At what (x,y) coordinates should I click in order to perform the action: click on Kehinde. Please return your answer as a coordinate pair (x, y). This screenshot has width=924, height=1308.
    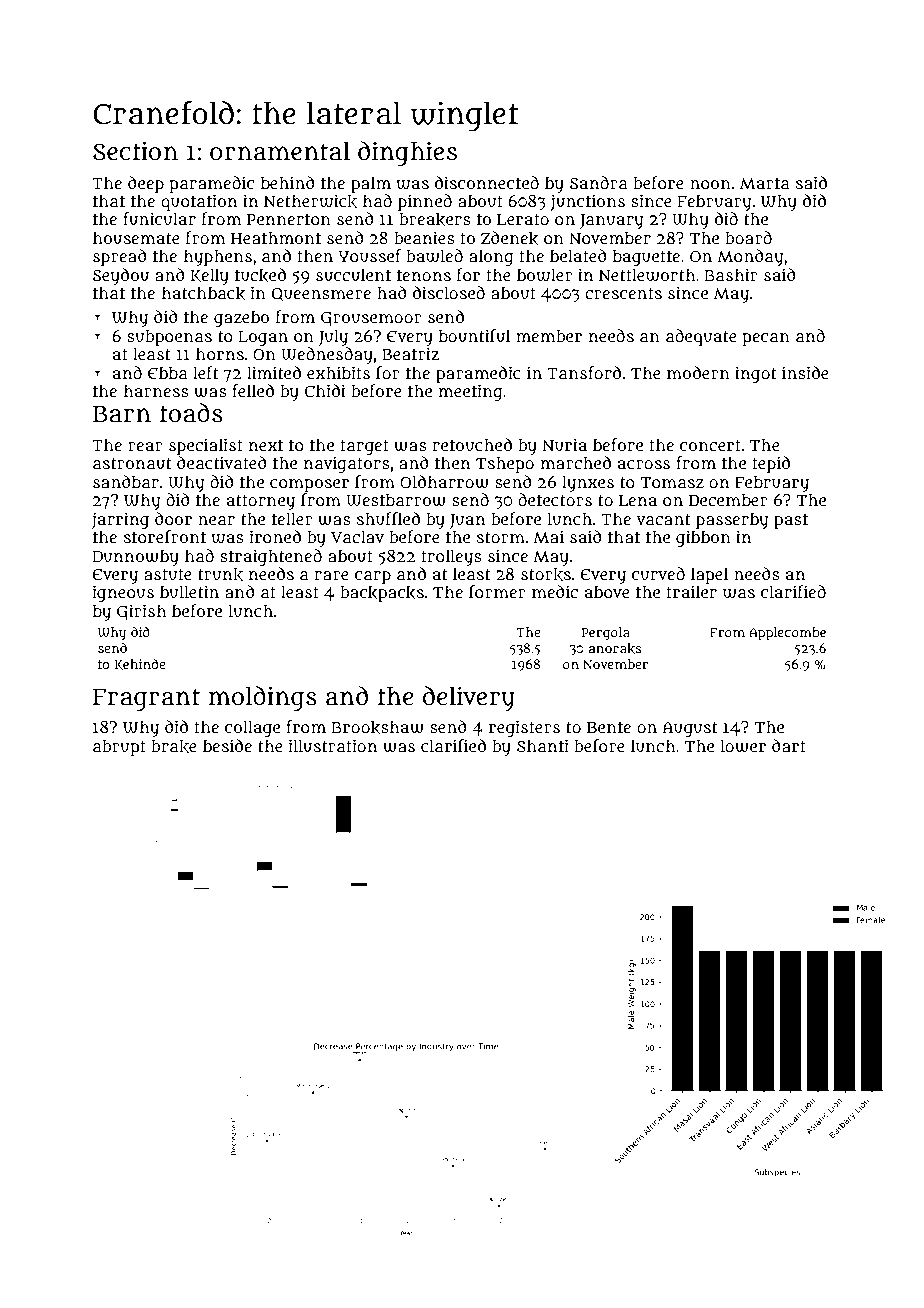
    Looking at the image, I should click on (139, 665).
